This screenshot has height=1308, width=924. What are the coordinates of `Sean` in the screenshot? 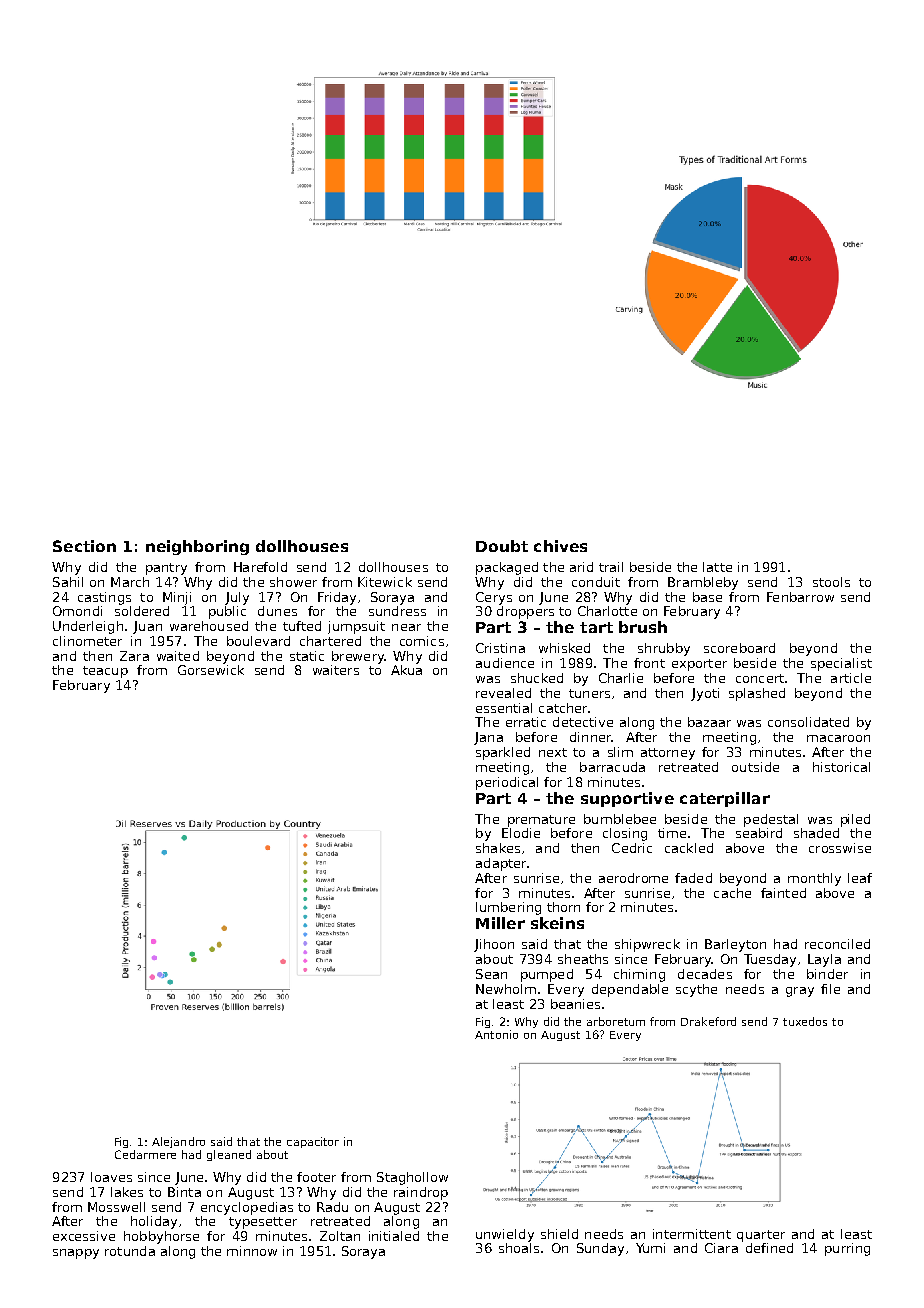 It's located at (491, 974).
